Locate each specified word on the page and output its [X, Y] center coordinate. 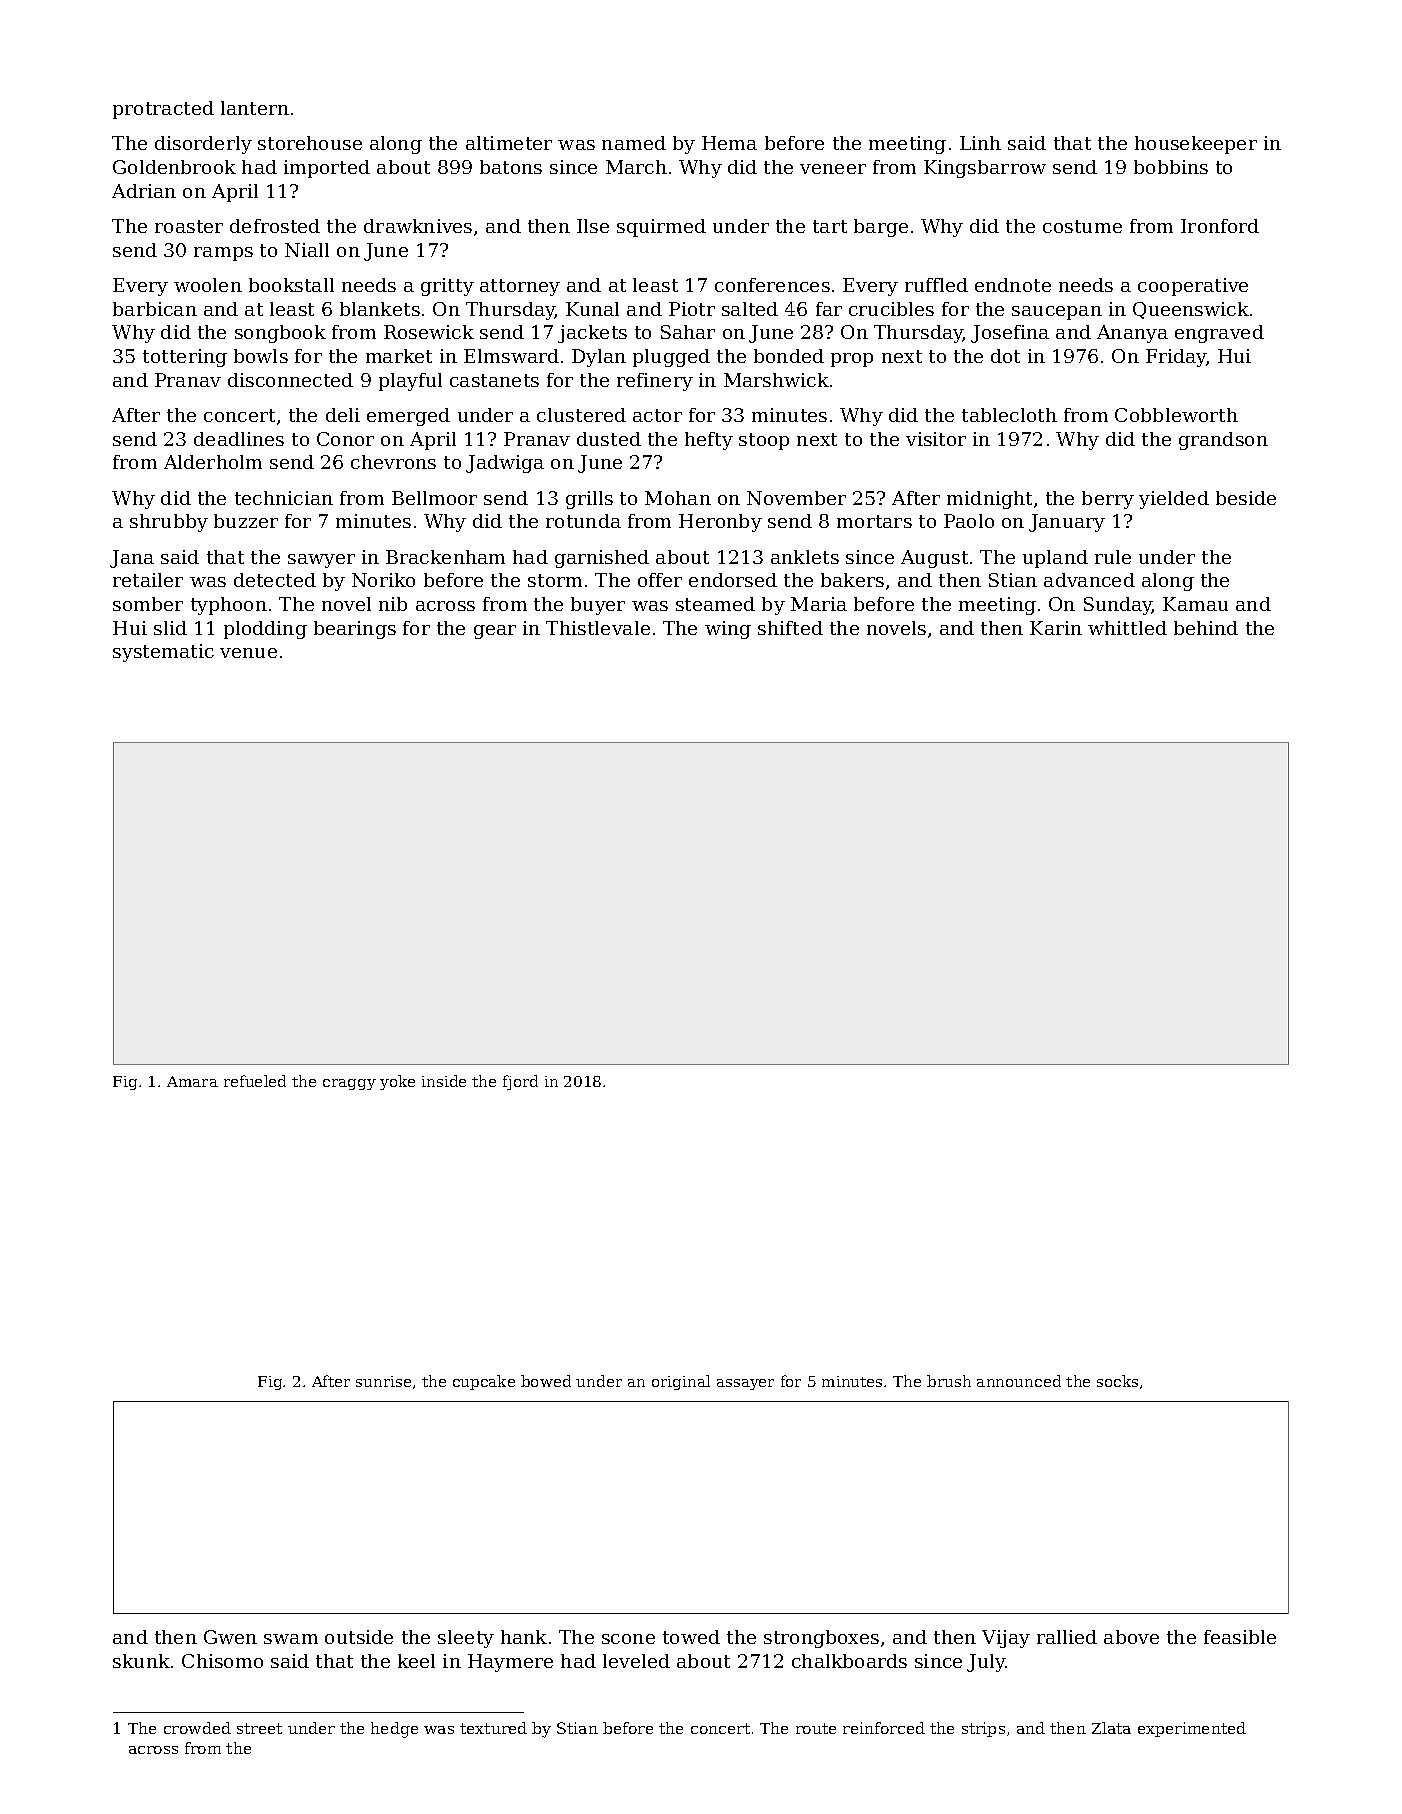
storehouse [310, 143]
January [1067, 523]
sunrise [383, 1381]
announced [1019, 1381]
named [634, 143]
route [816, 1728]
